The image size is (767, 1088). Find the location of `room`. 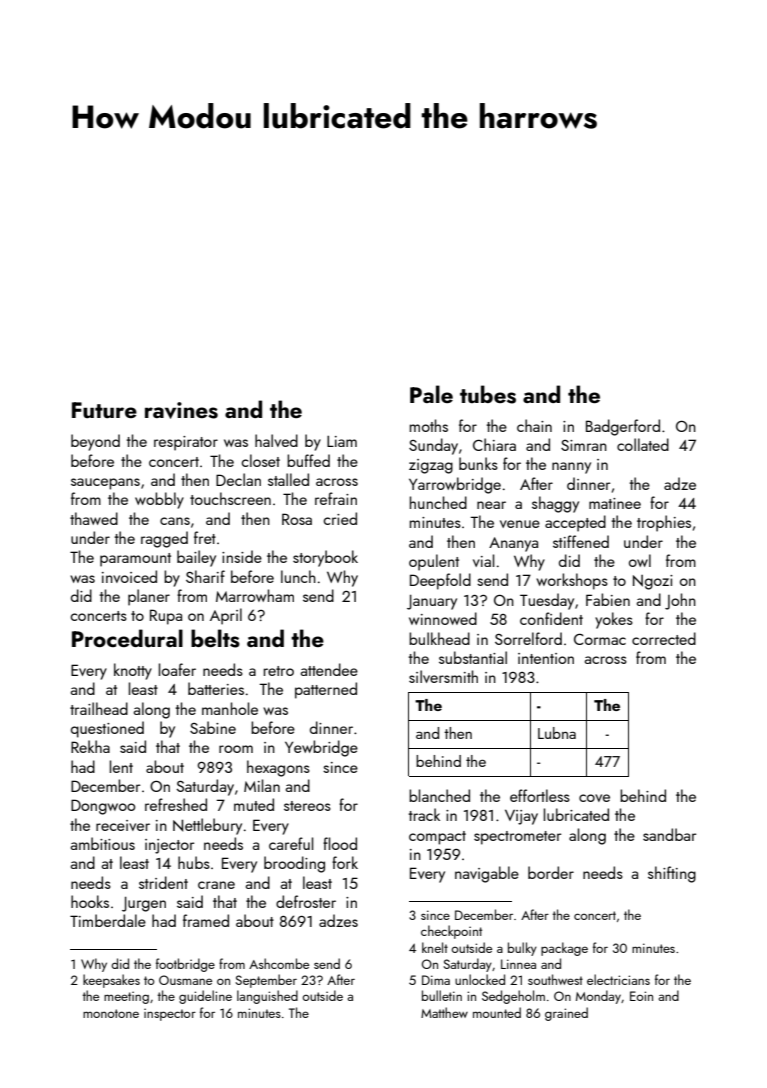

room is located at coordinates (236, 749).
